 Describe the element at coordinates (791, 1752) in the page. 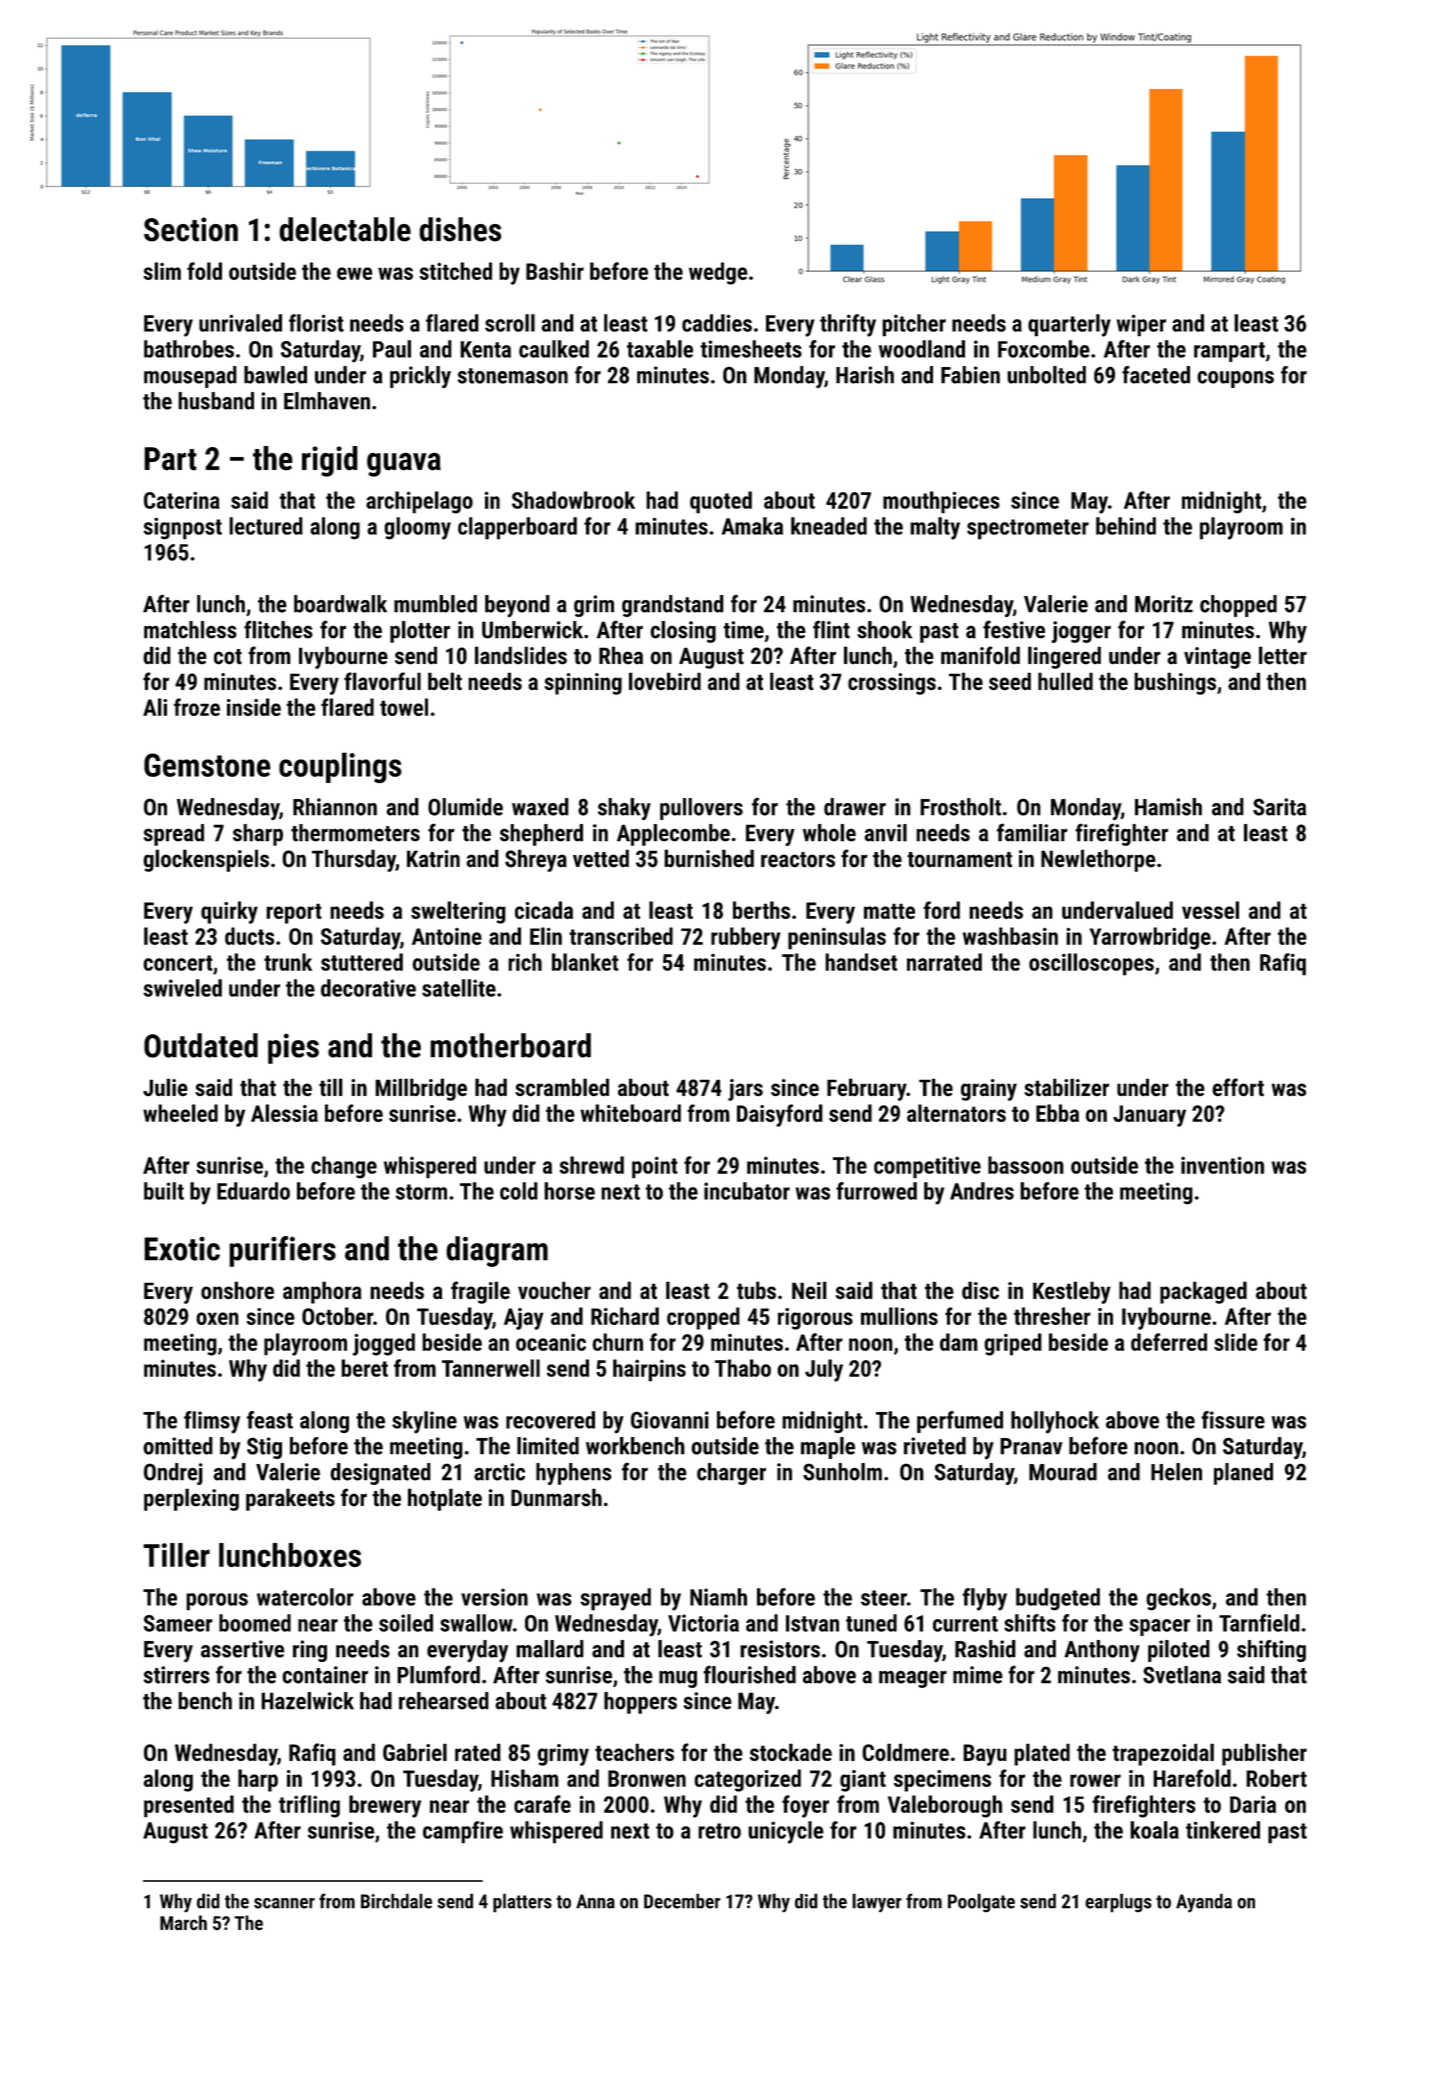

I see `stockade` at that location.
